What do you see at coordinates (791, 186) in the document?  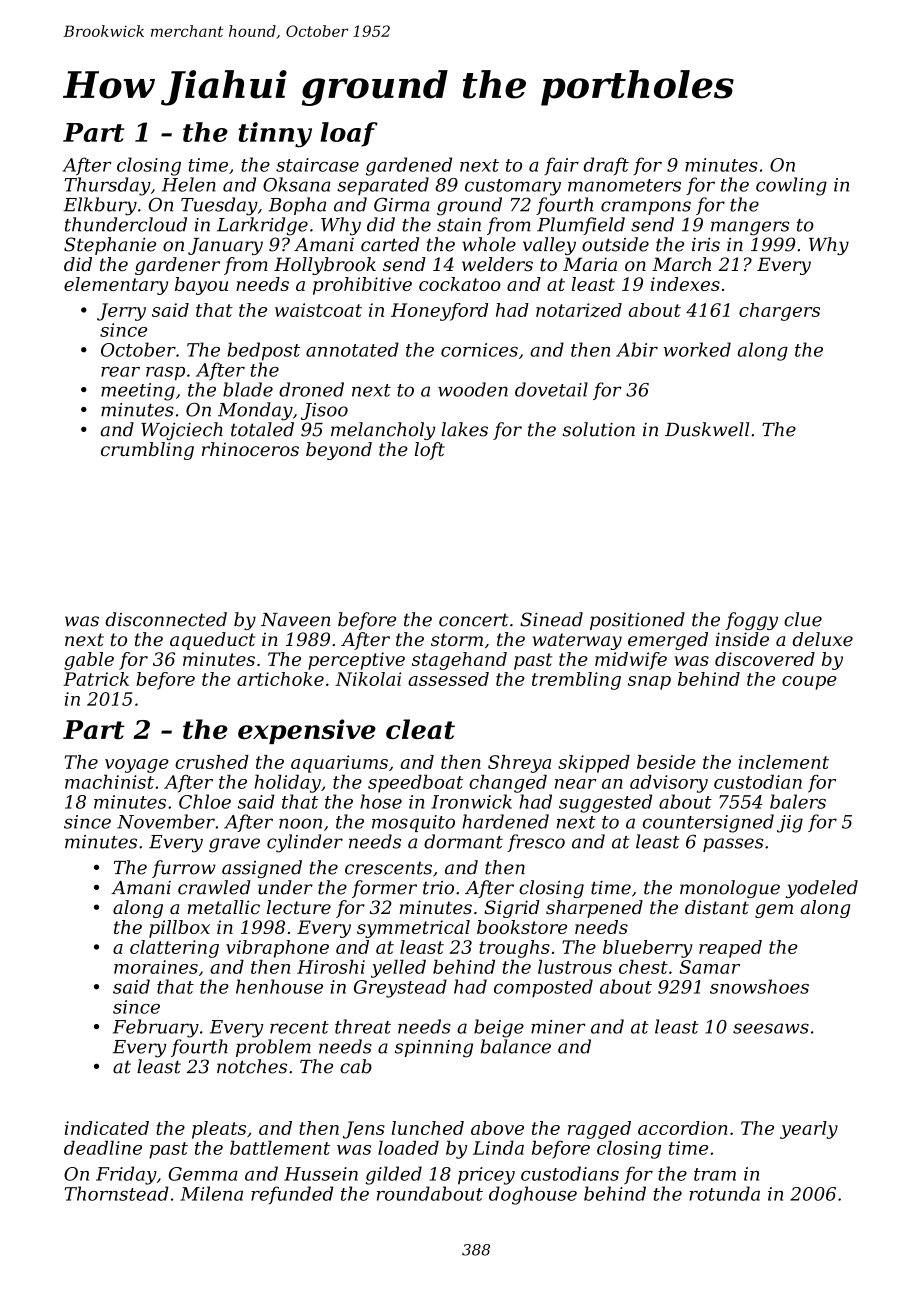 I see `cowling` at bounding box center [791, 186].
